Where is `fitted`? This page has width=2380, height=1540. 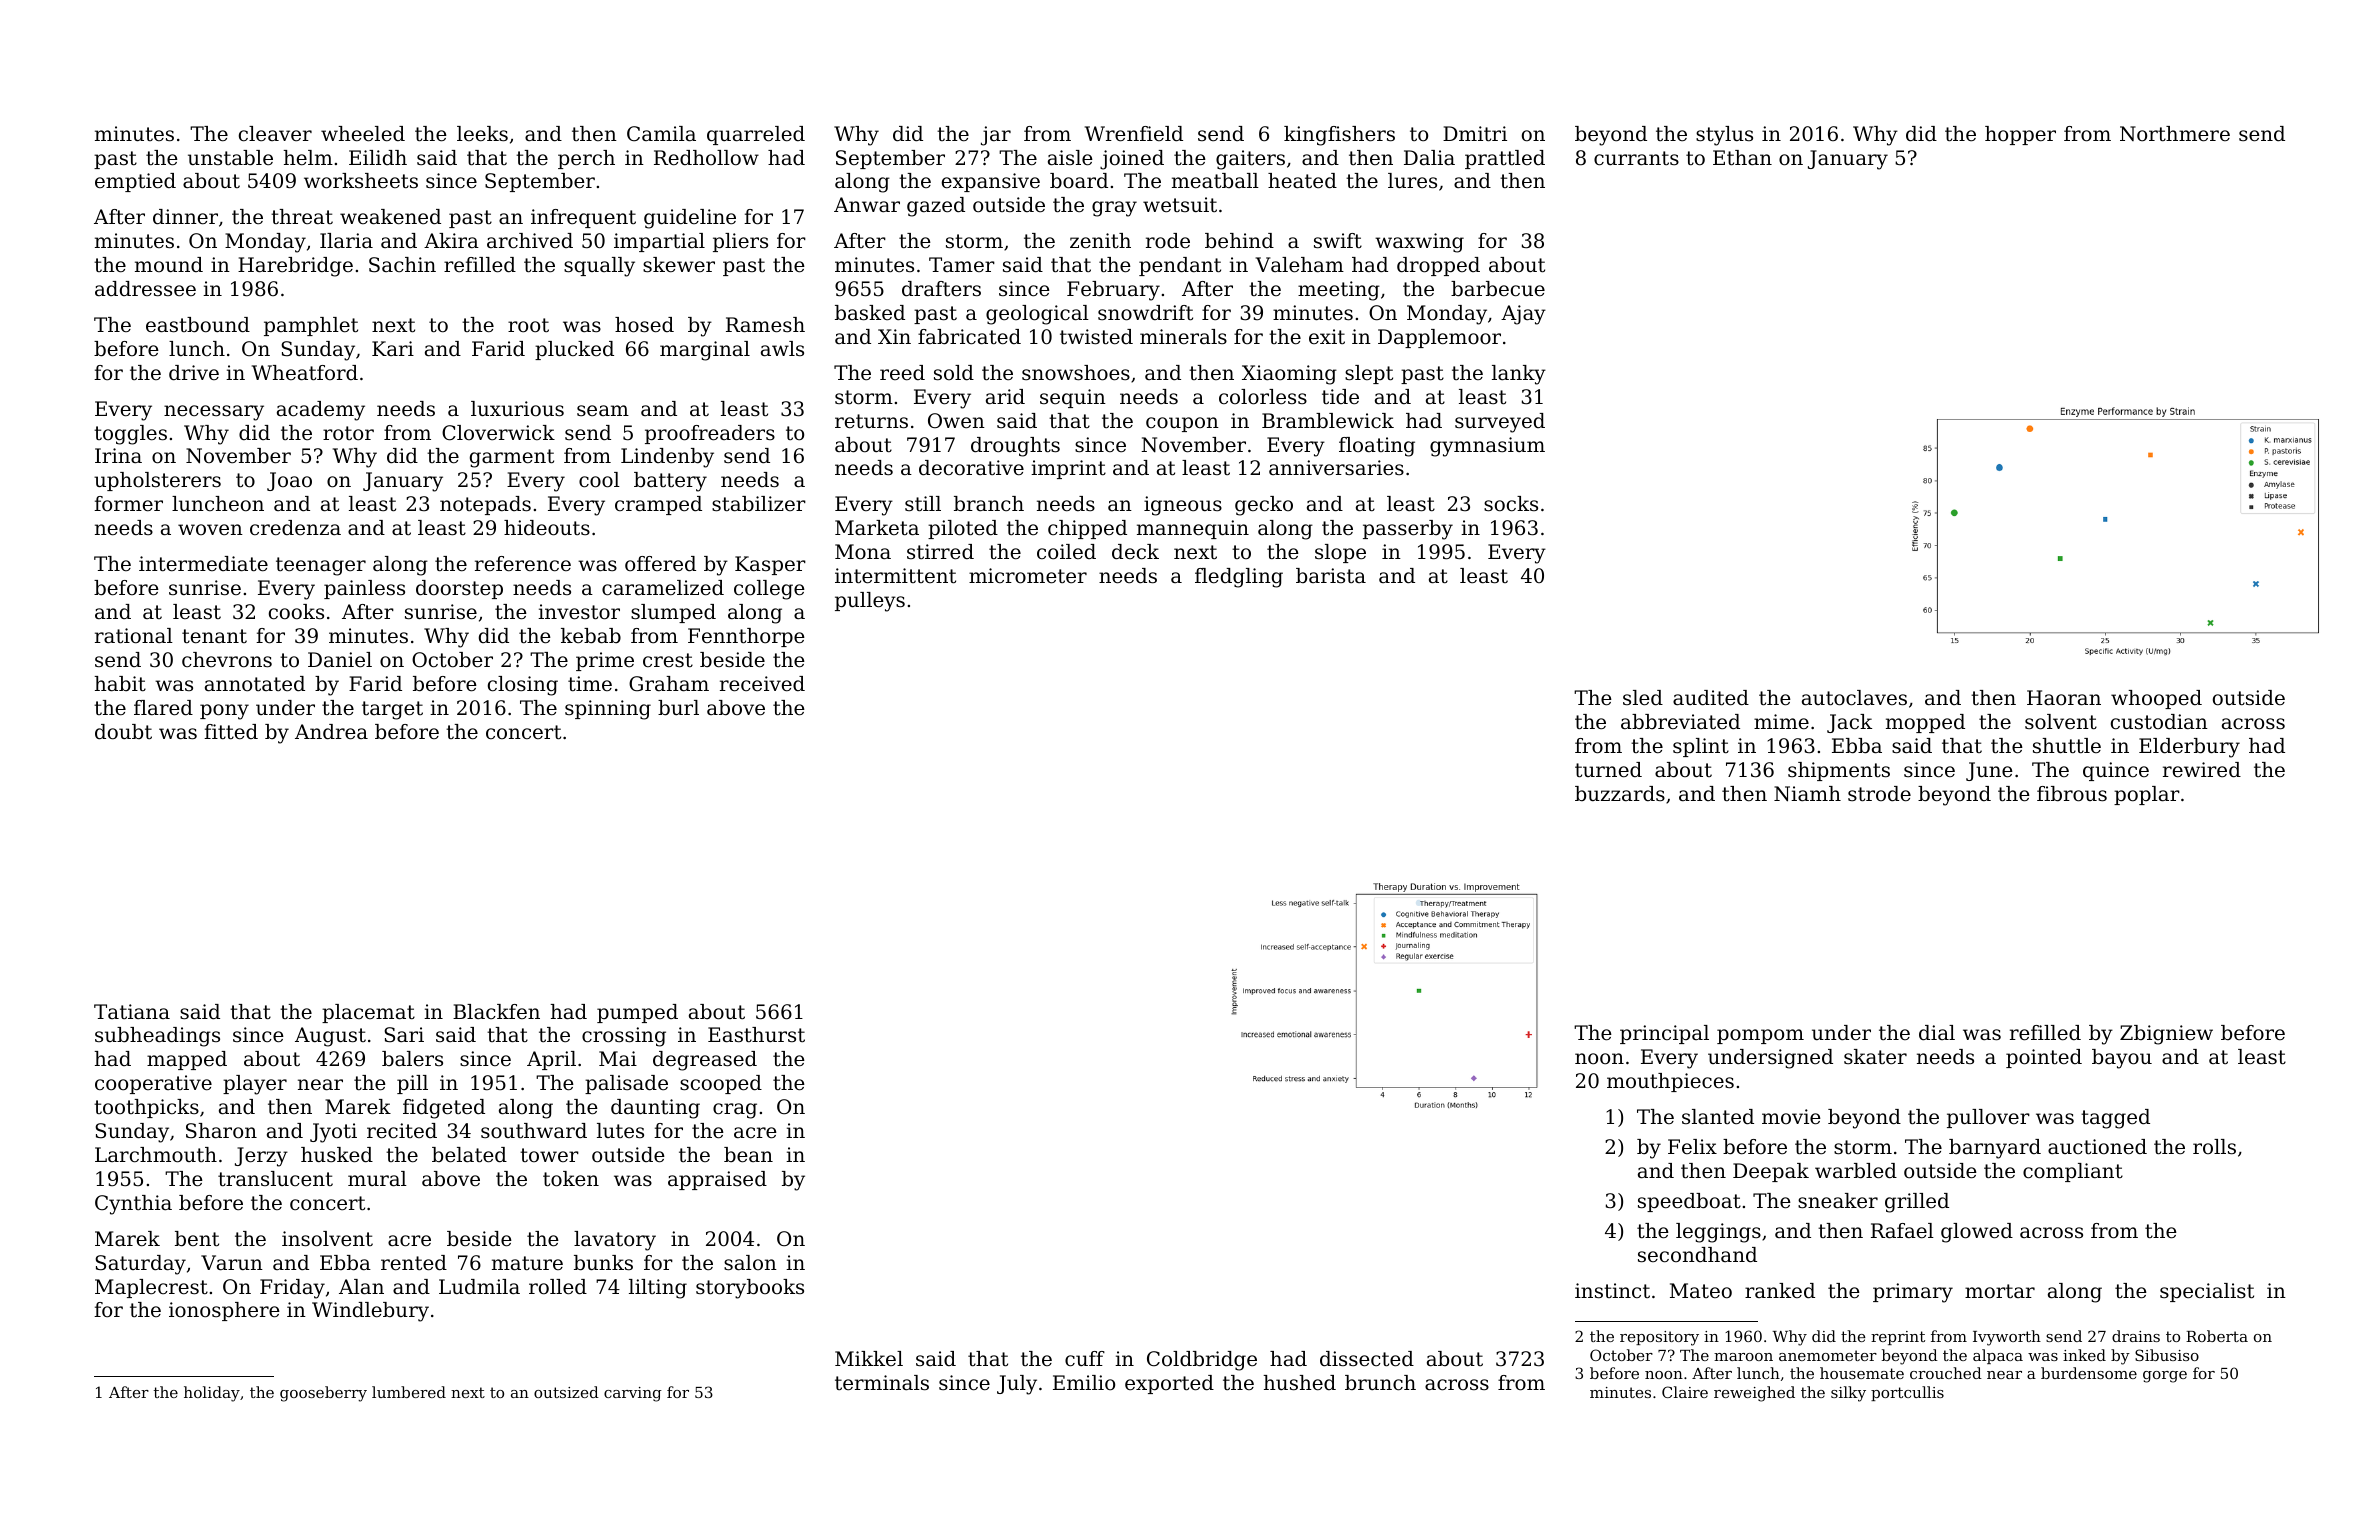
fitted is located at coordinates (231, 732).
